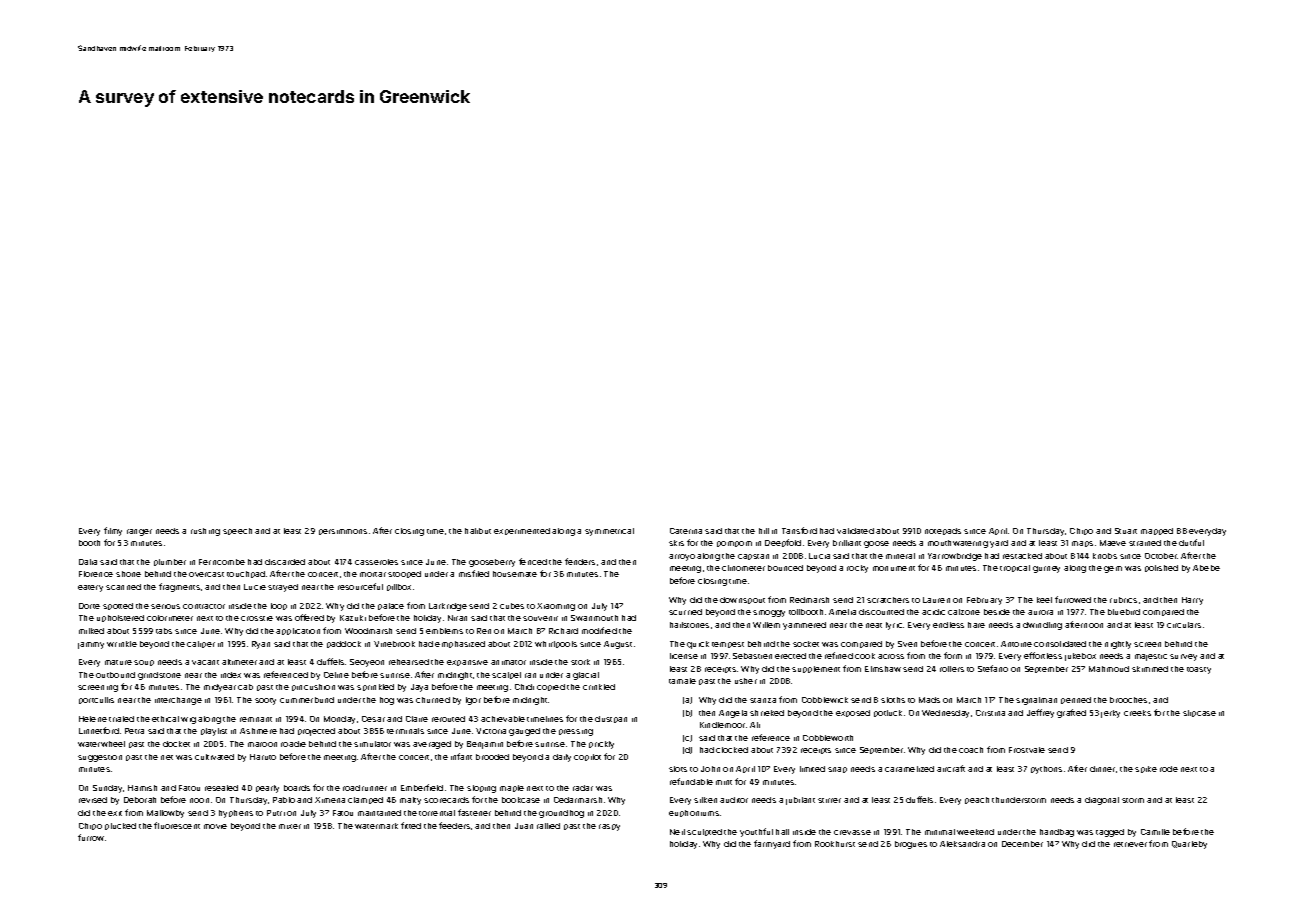 This document has width=1308, height=924. I want to click on Sunday, so click(107, 789).
